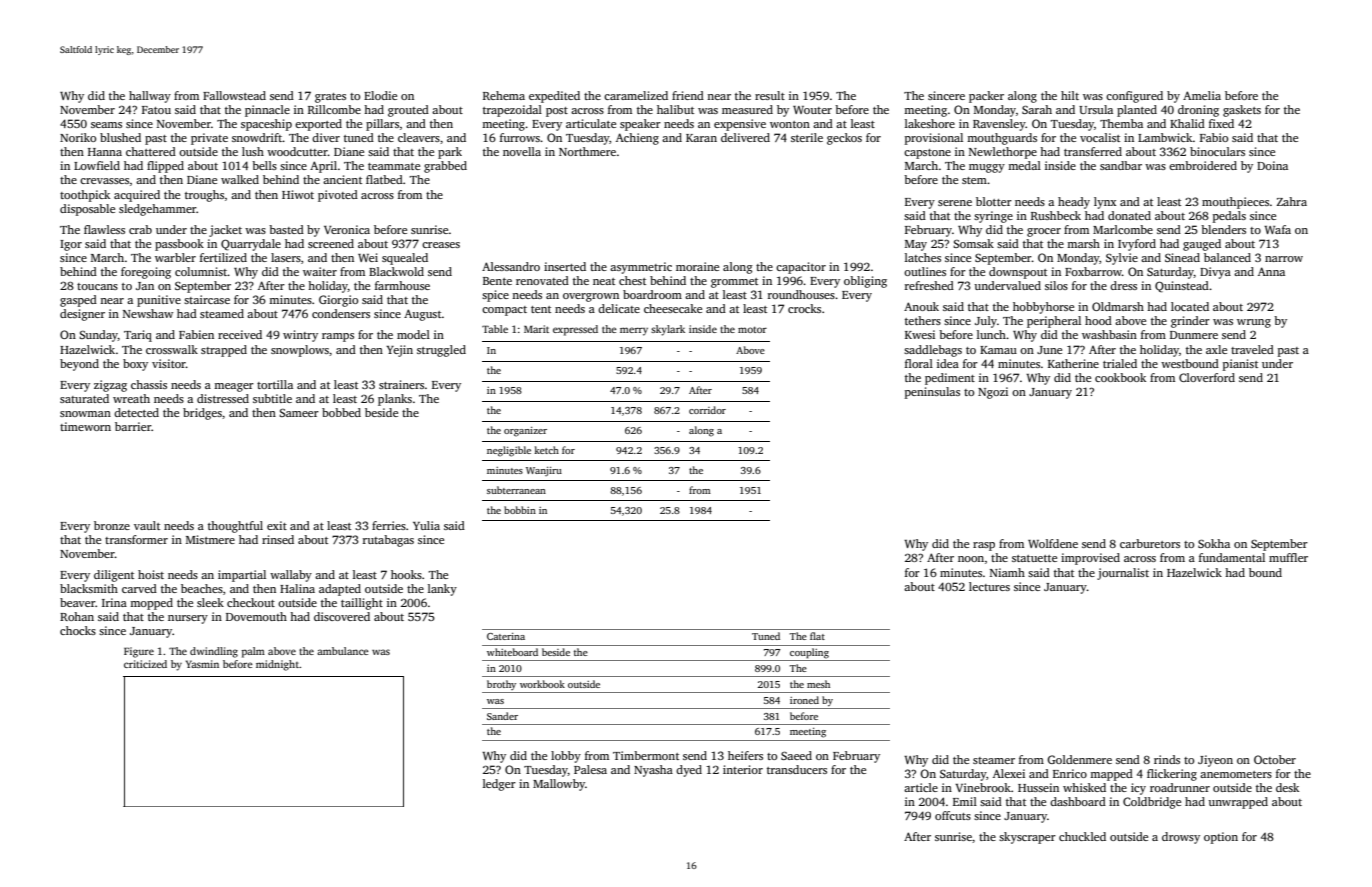  I want to click on Divya, so click(1215, 273).
